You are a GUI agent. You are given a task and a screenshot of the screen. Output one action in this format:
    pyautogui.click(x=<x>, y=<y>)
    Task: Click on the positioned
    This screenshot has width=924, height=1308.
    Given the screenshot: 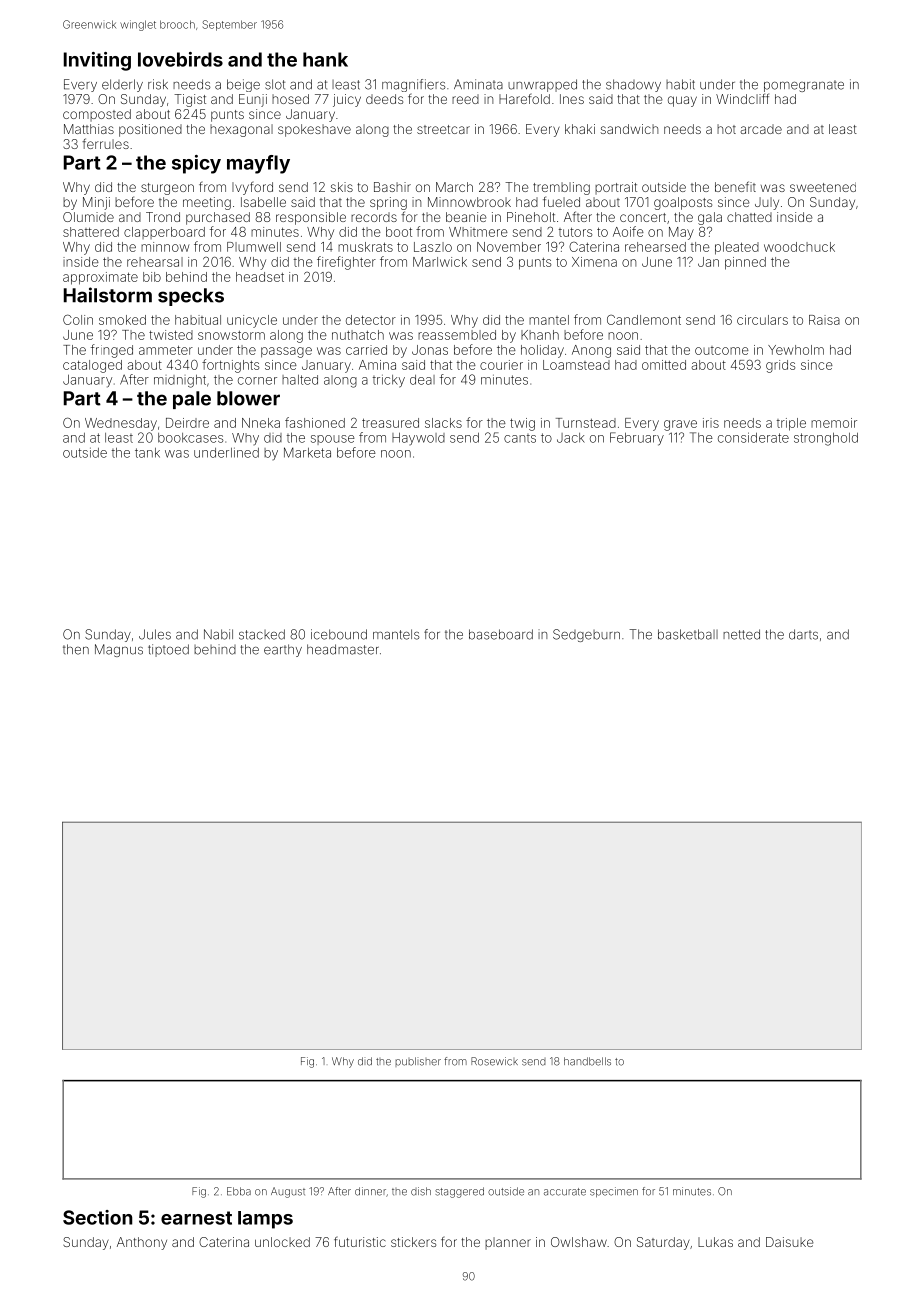 What is the action you would take?
    pyautogui.click(x=150, y=130)
